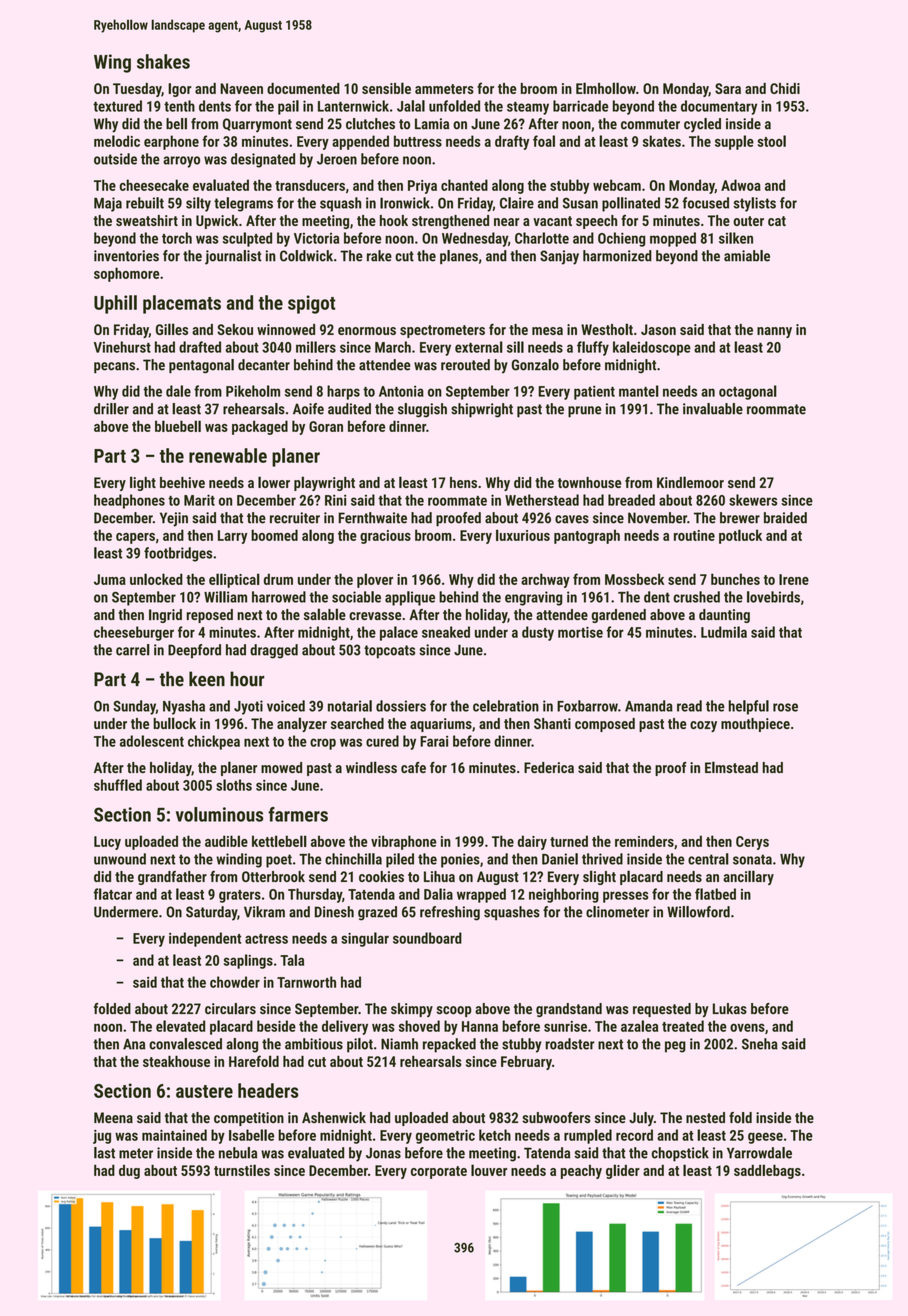 Image resolution: width=908 pixels, height=1316 pixels. I want to click on nanny, so click(774, 332).
